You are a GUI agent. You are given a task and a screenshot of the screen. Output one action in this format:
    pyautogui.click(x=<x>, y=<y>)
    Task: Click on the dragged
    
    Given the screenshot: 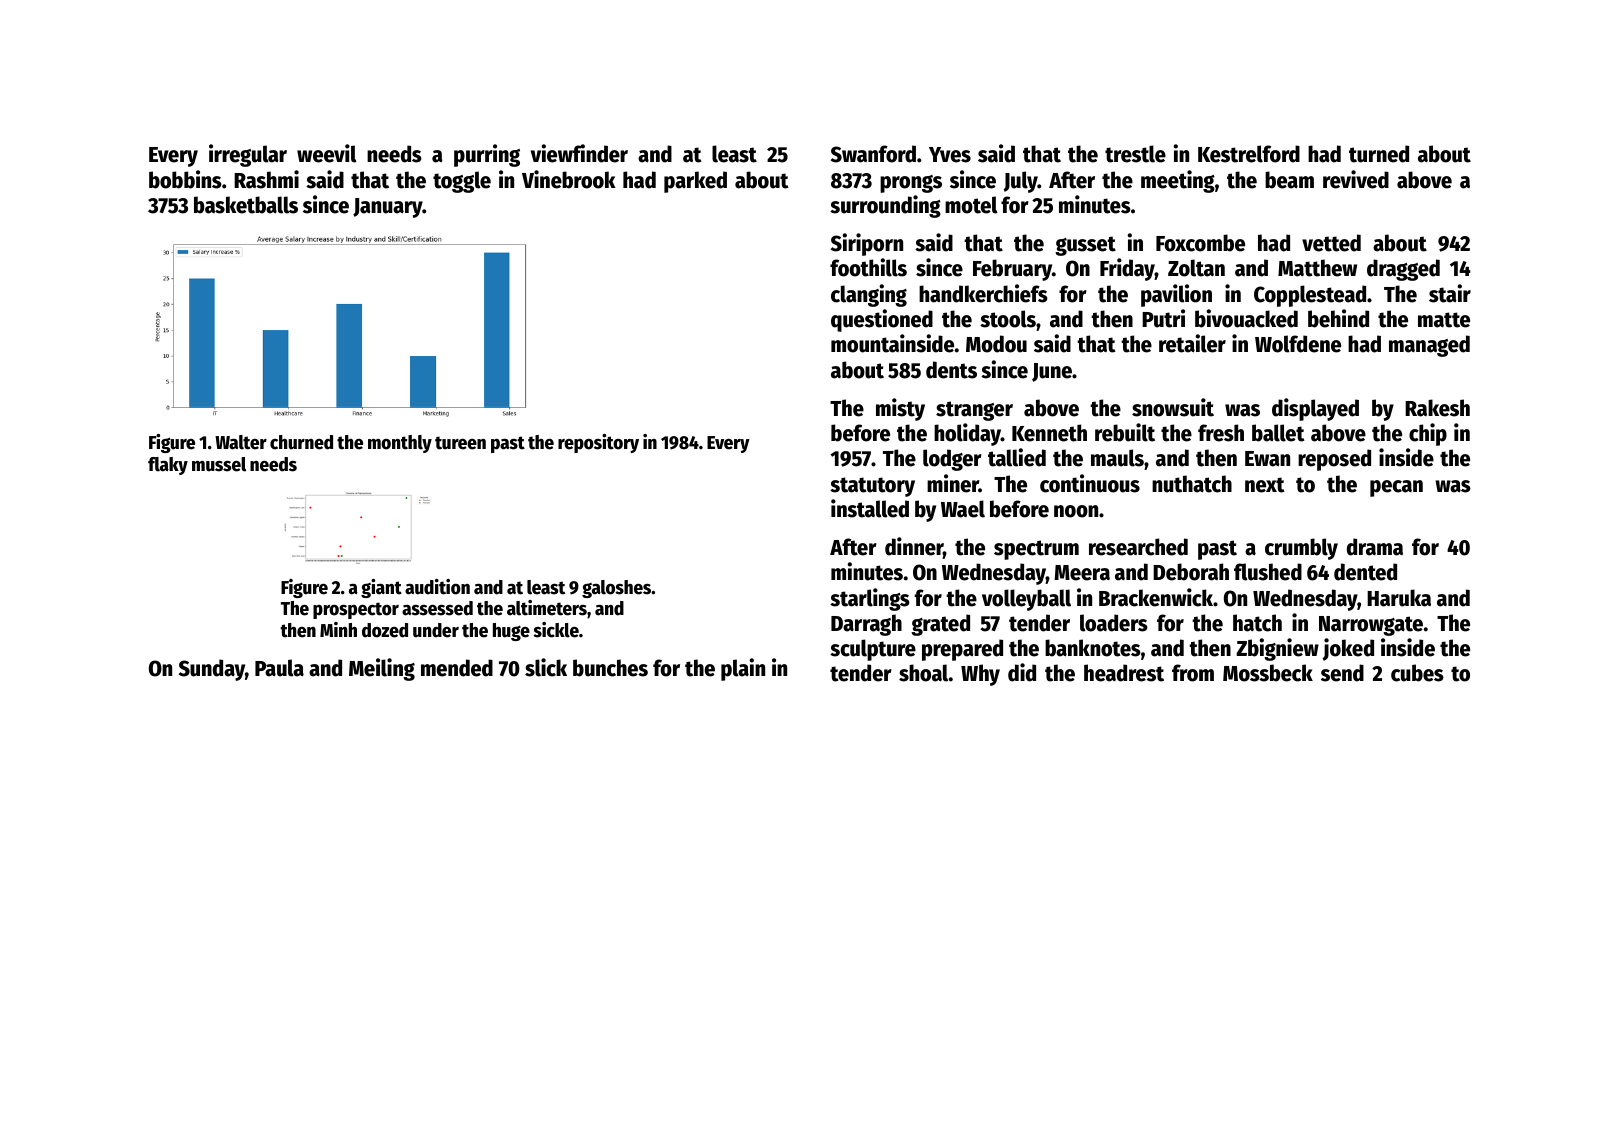 What is the action you would take?
    pyautogui.click(x=1403, y=270)
